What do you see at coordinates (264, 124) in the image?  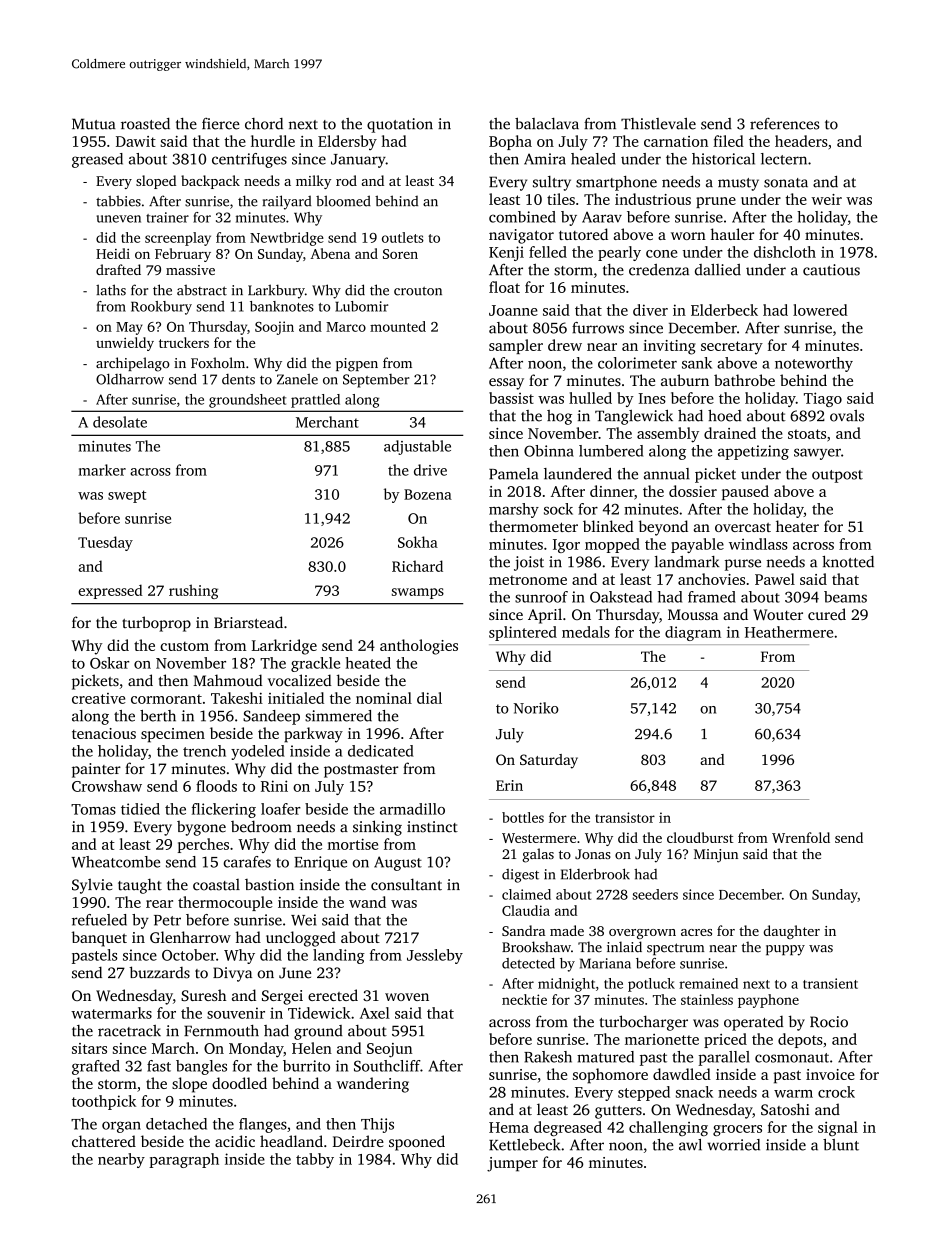 I see `chord` at bounding box center [264, 124].
